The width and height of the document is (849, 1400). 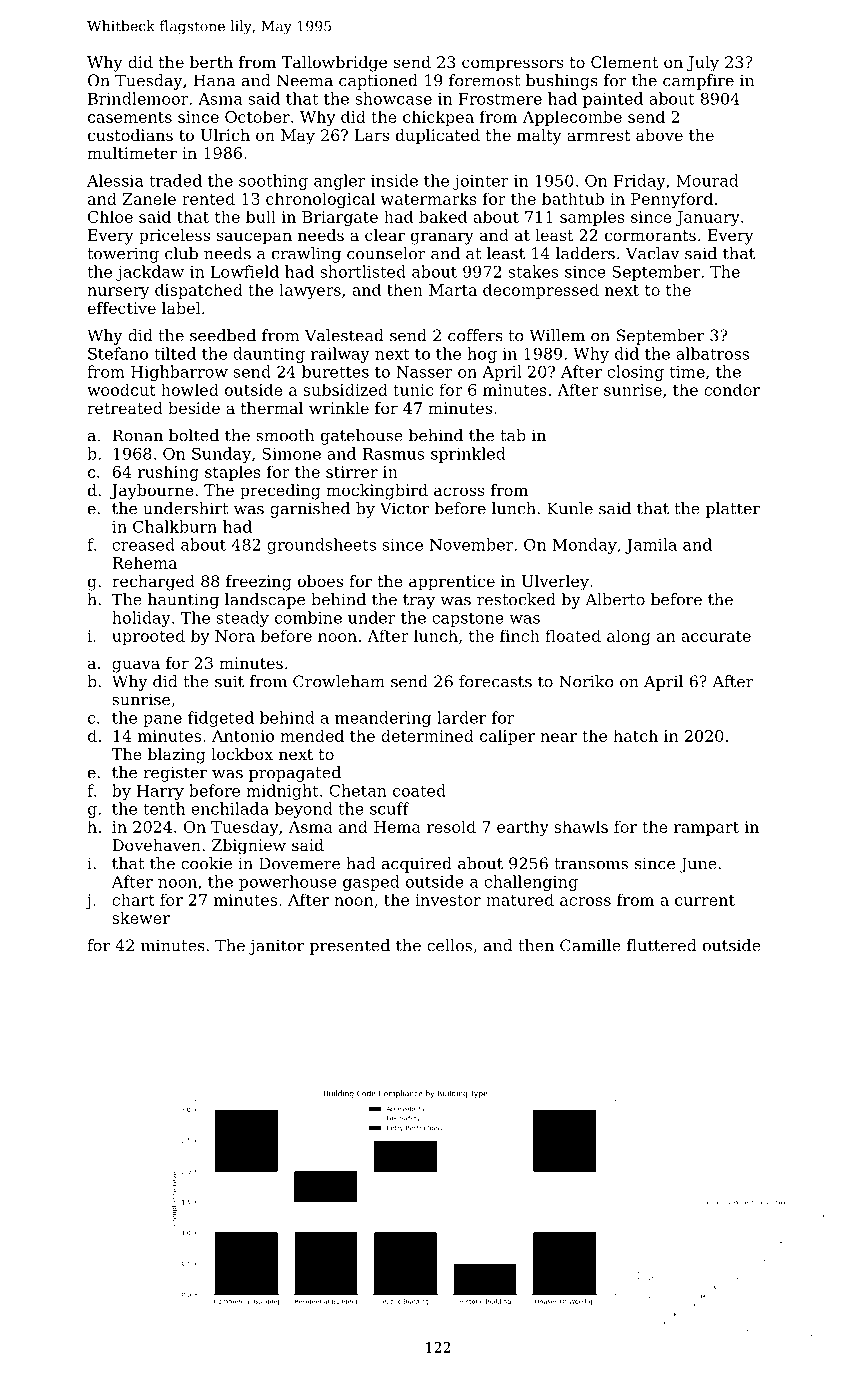 I want to click on scuff, so click(x=389, y=808).
